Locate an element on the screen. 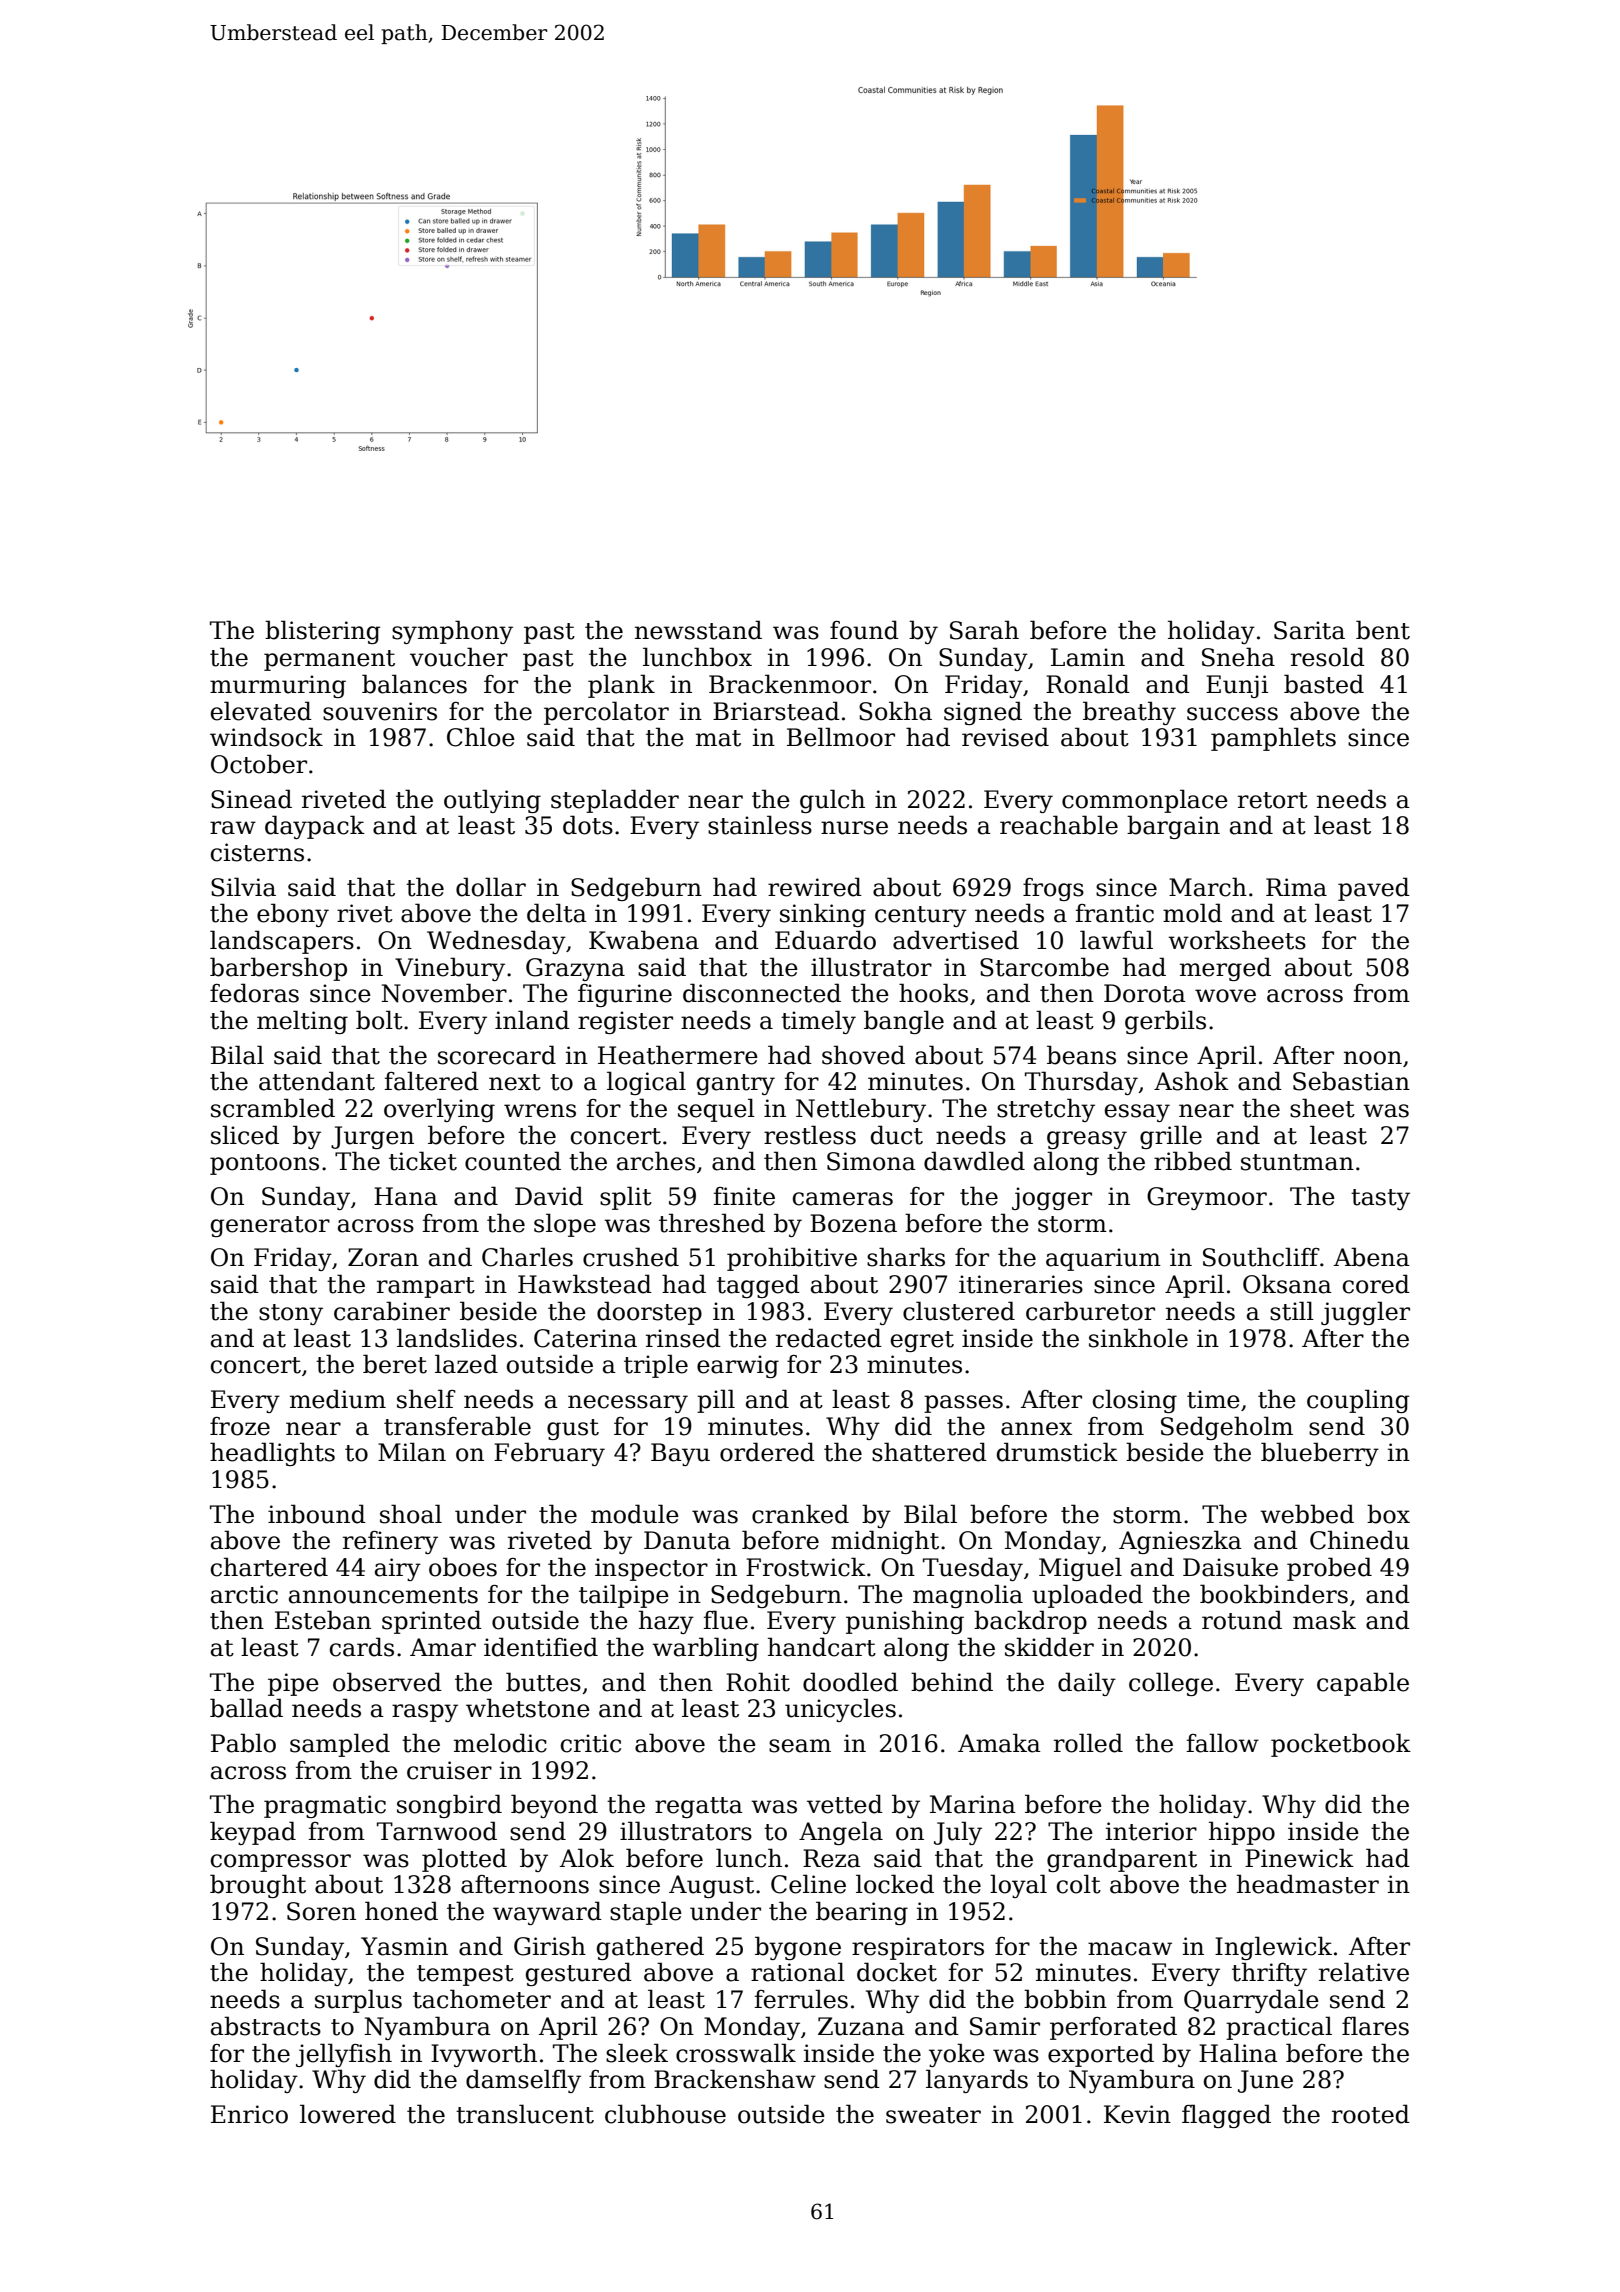 Image resolution: width=1620 pixels, height=2292 pixels. jellyfish is located at coordinates (344, 2055).
